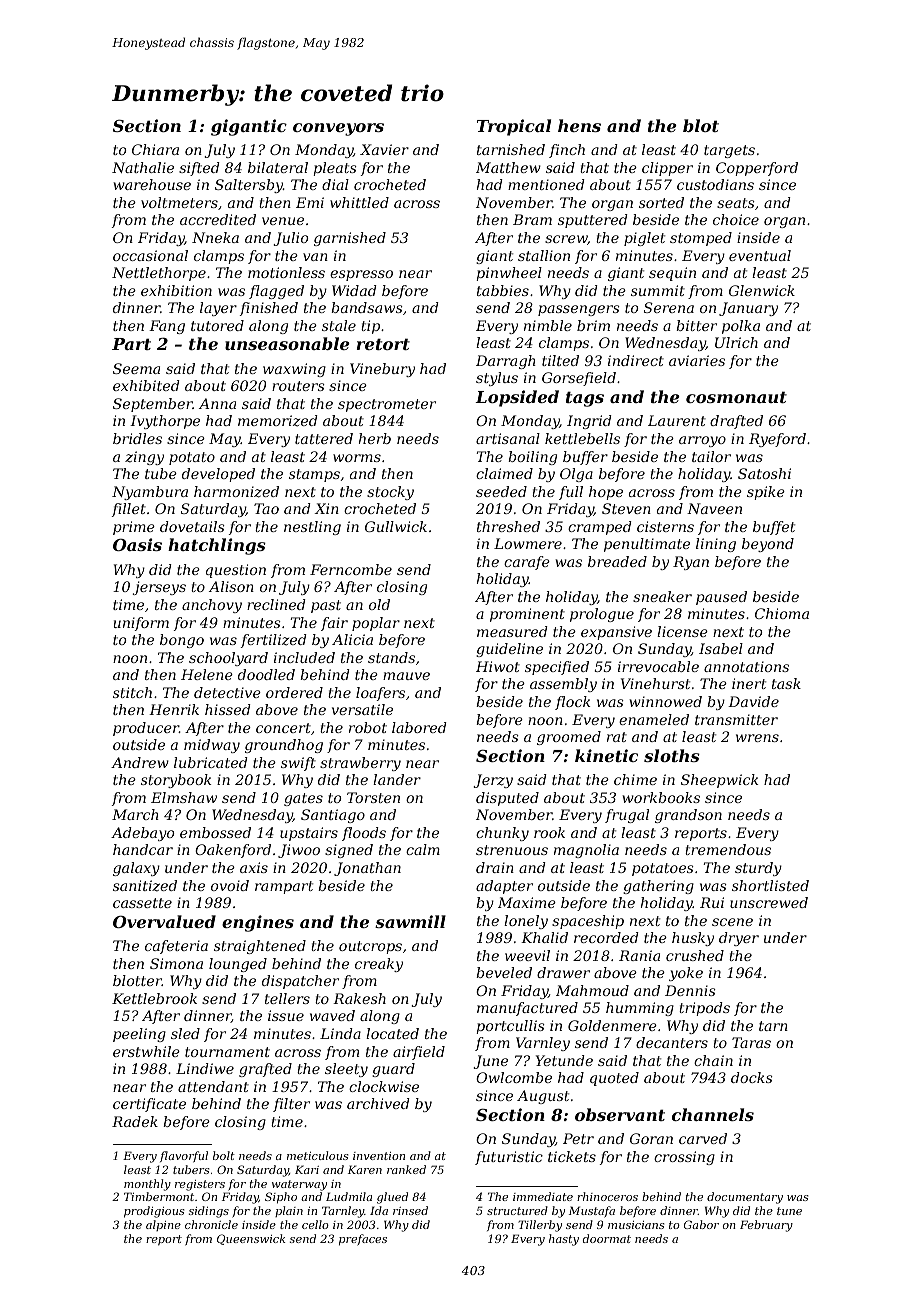  Describe the element at coordinates (509, 274) in the page. I see `pinwheel` at that location.
